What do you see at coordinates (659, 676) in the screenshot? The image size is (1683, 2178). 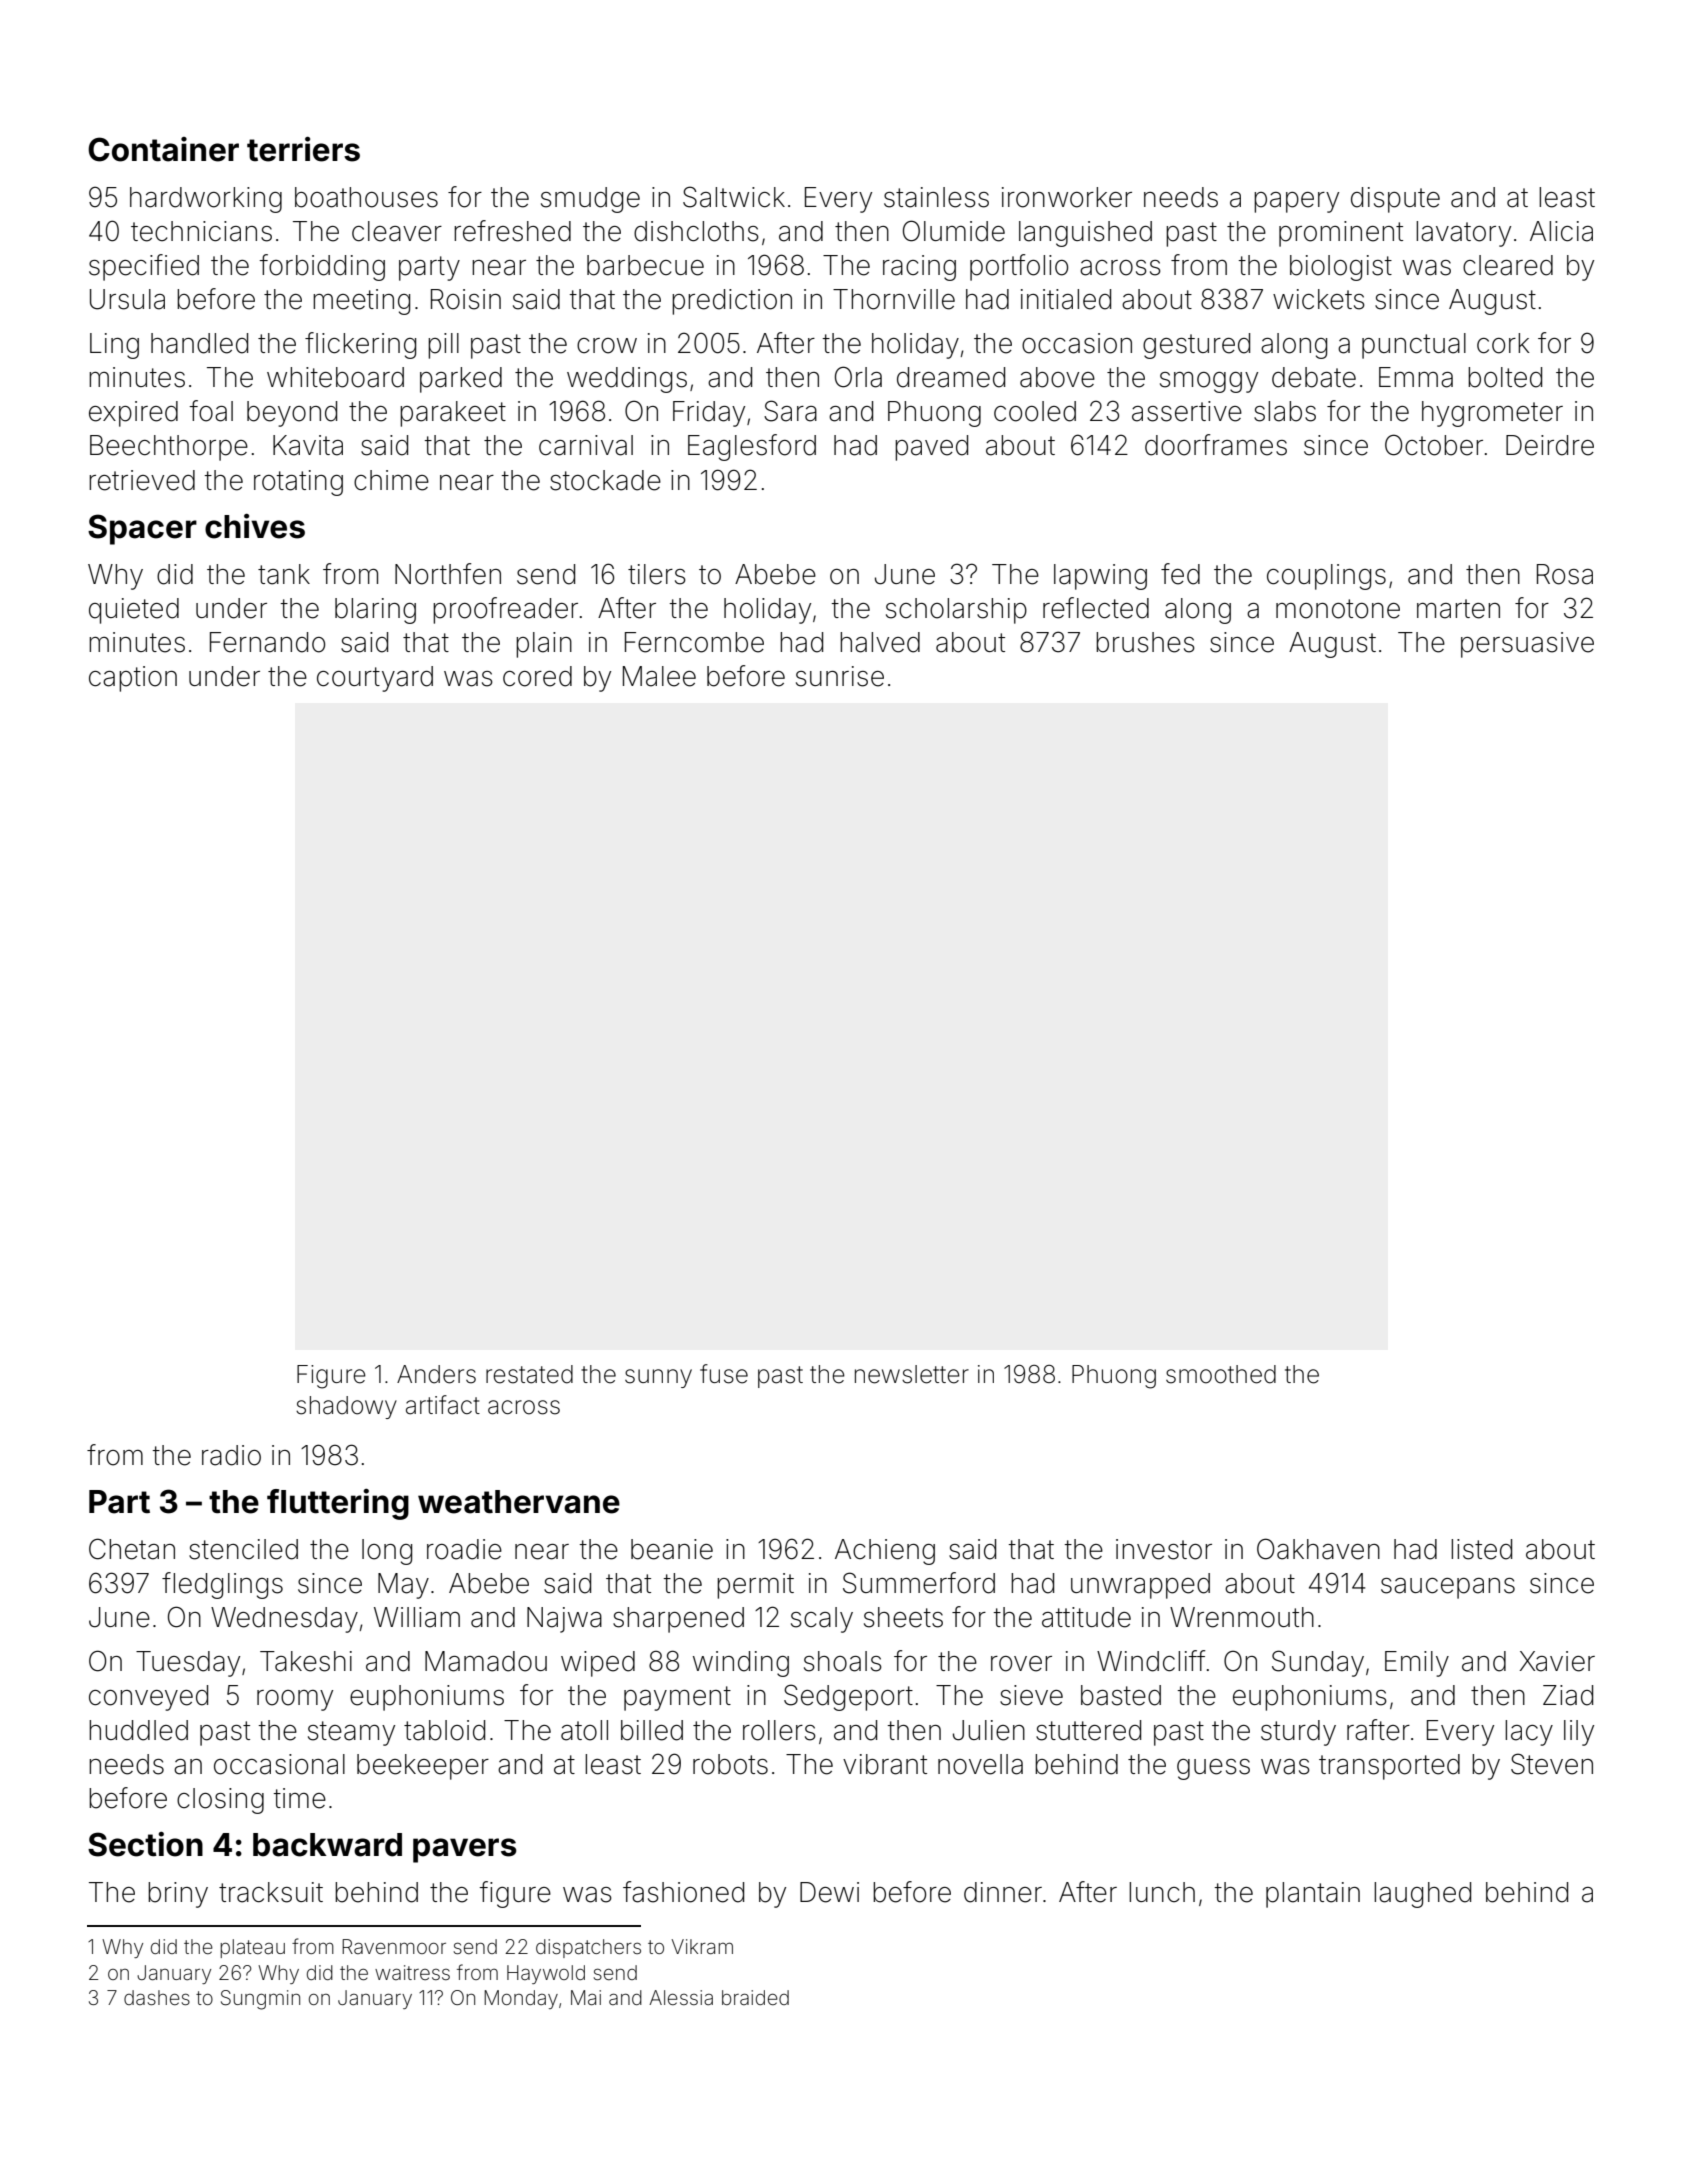 I see `Malee` at bounding box center [659, 676].
